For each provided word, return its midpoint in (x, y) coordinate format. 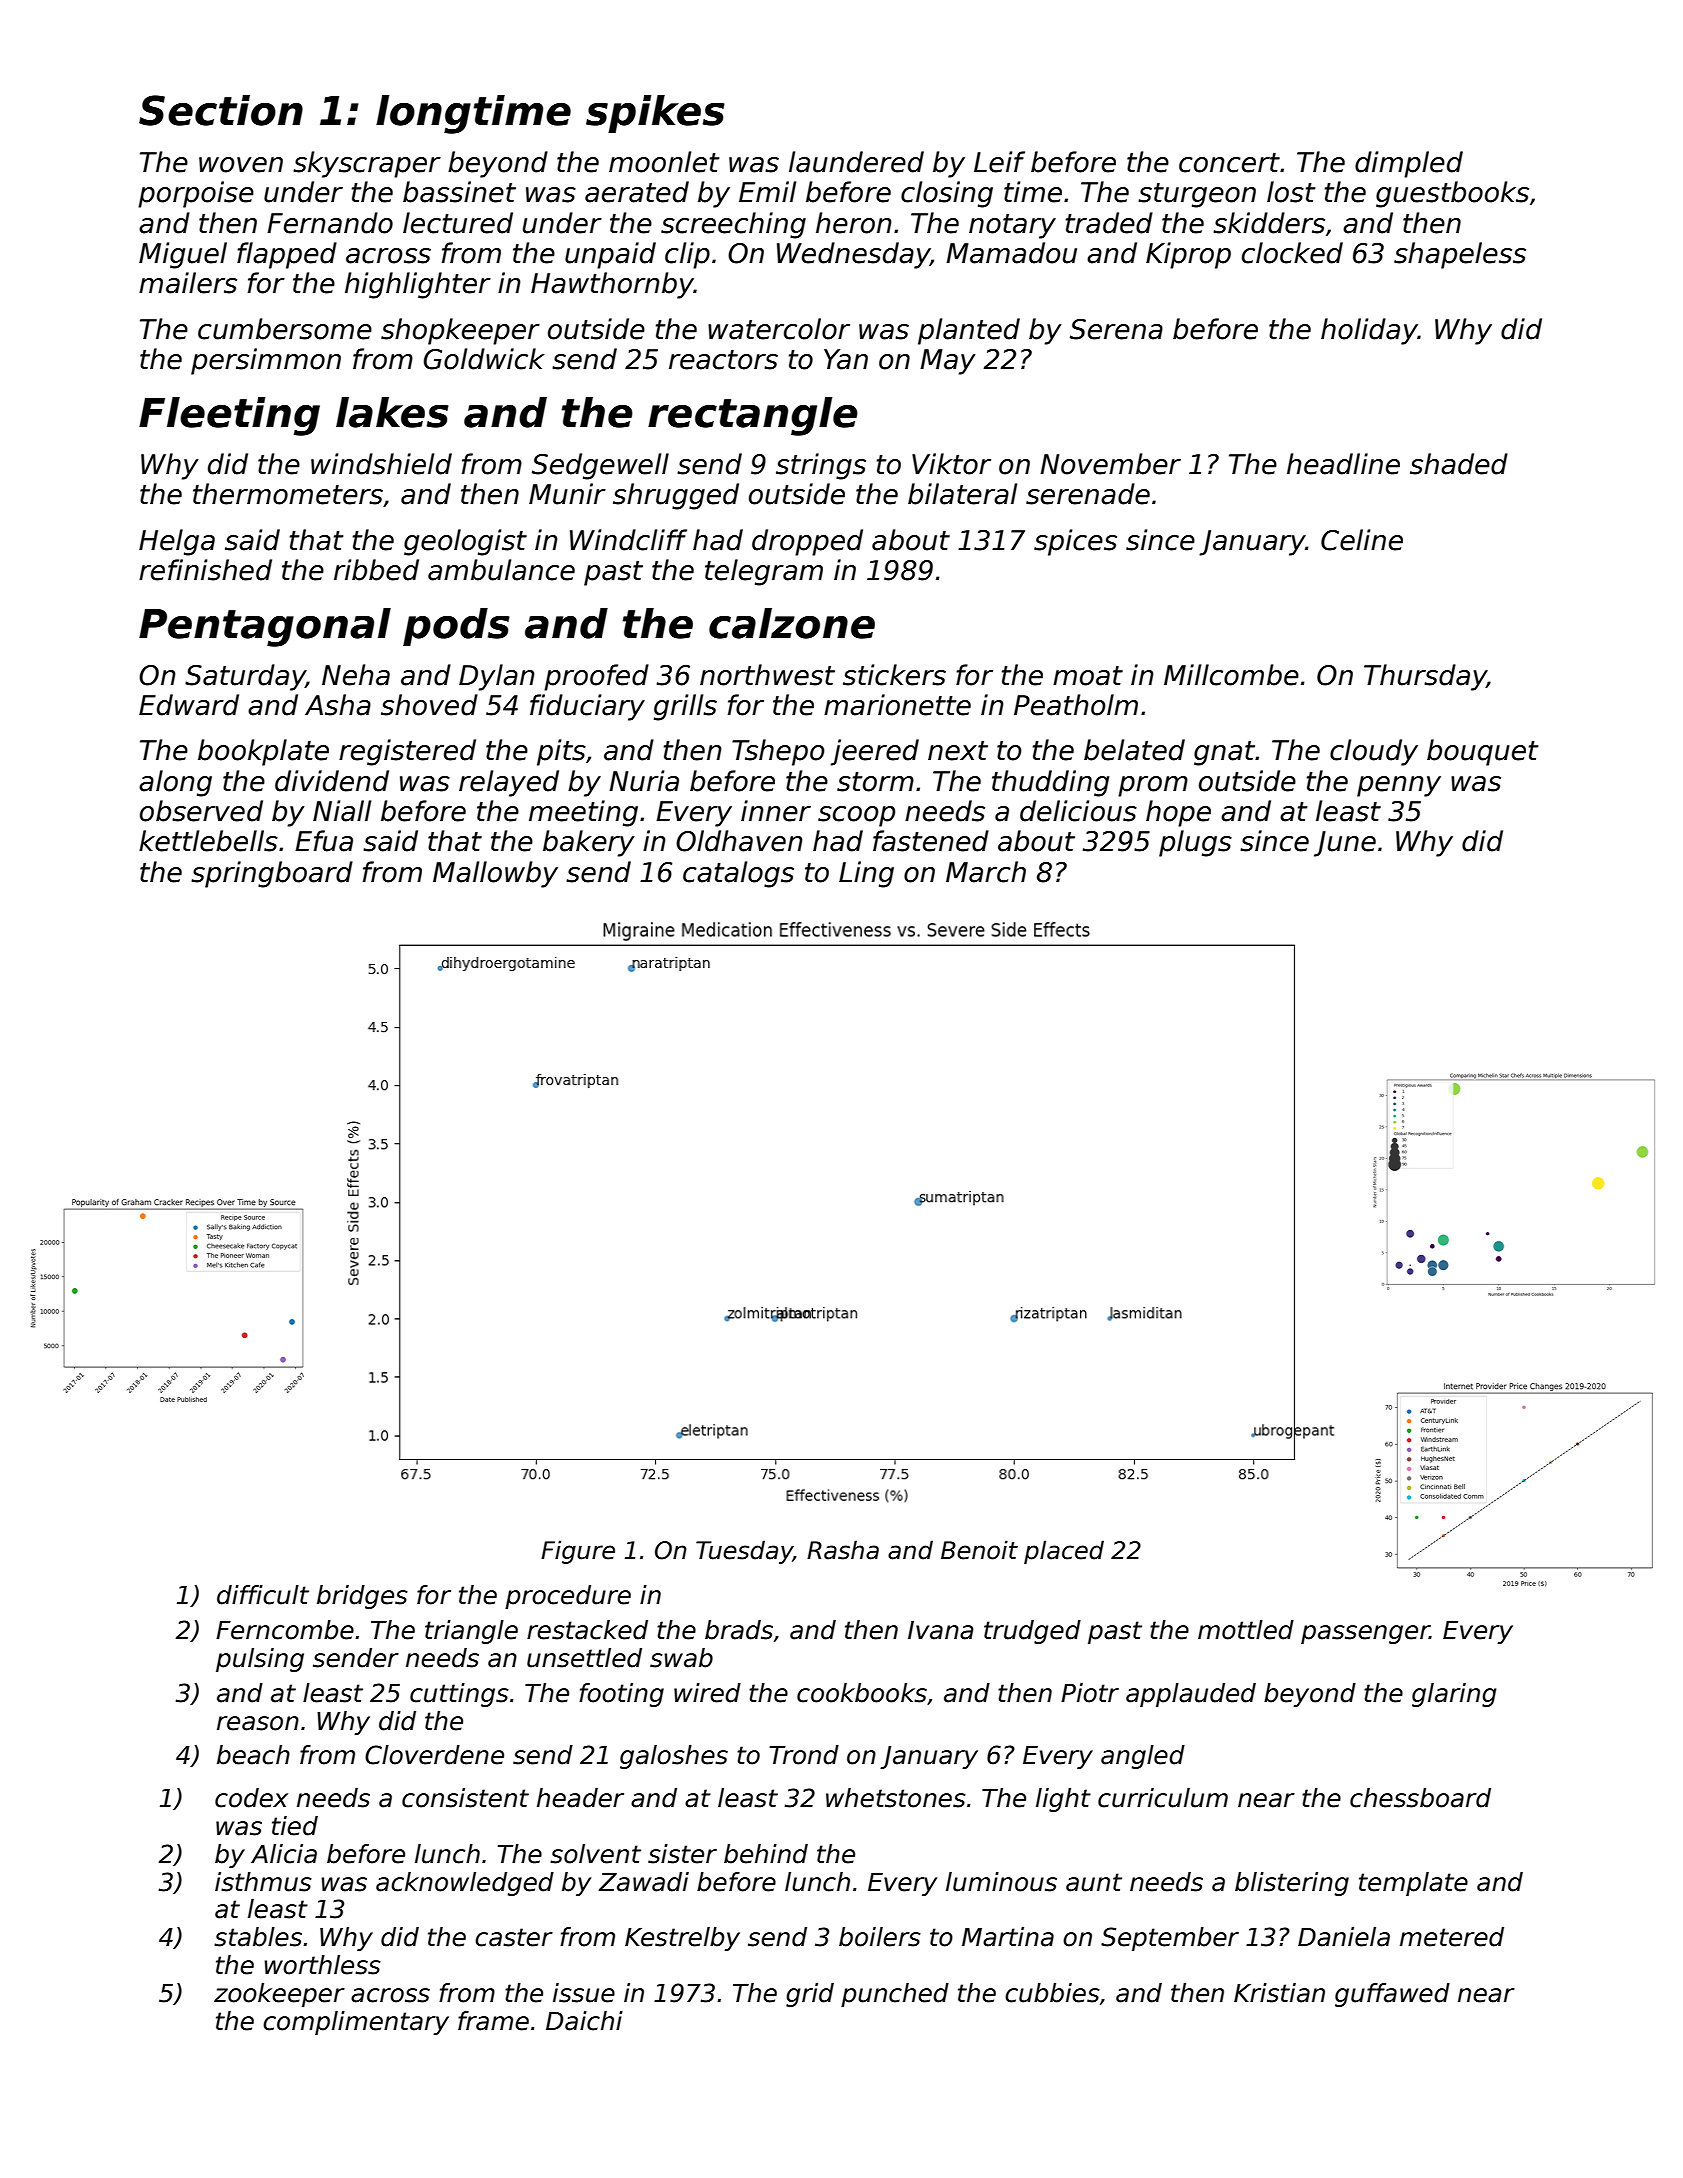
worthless (322, 1965)
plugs (1195, 843)
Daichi (584, 2021)
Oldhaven (739, 841)
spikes (655, 114)
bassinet (459, 192)
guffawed (1392, 1995)
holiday (1369, 331)
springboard (272, 874)
